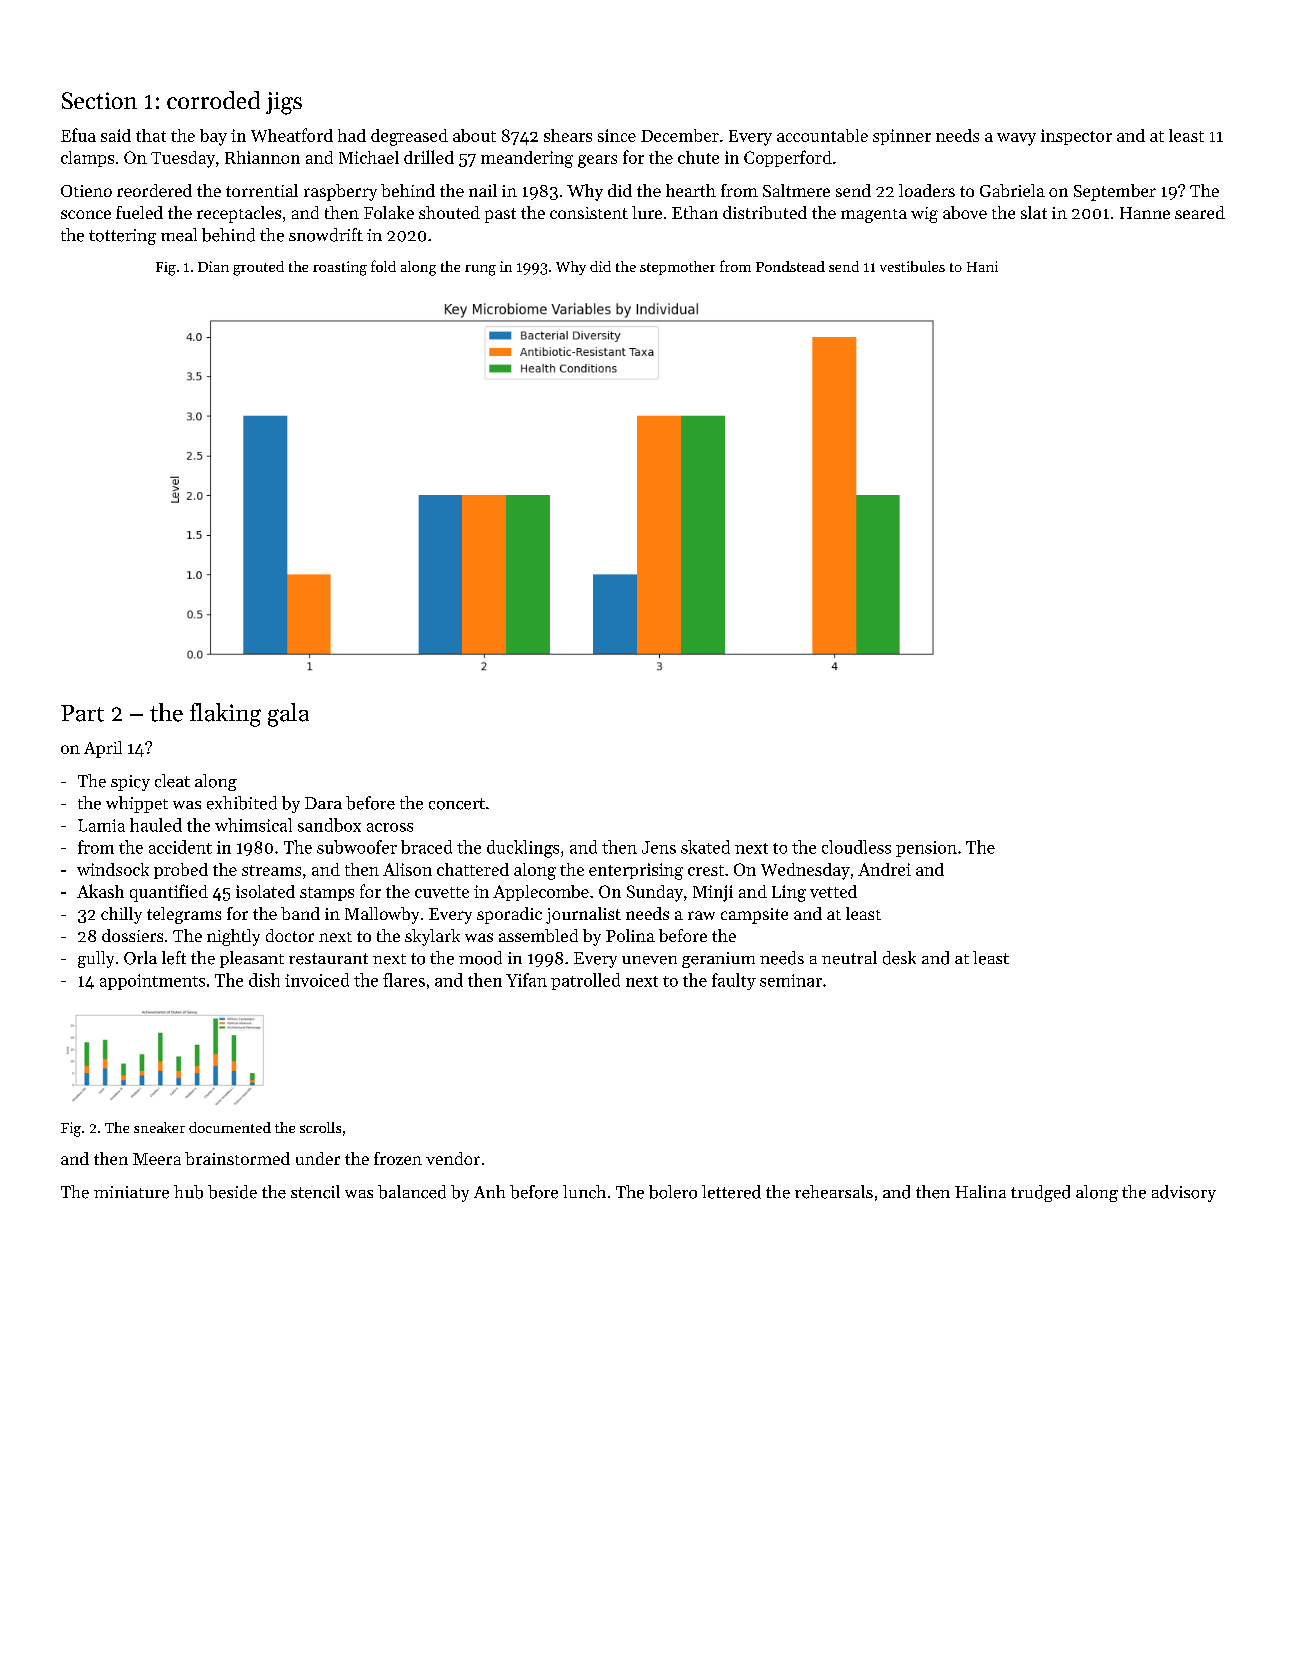 Image resolution: width=1293 pixels, height=1673 pixels. What do you see at coordinates (856, 847) in the image?
I see `cloudless` at bounding box center [856, 847].
